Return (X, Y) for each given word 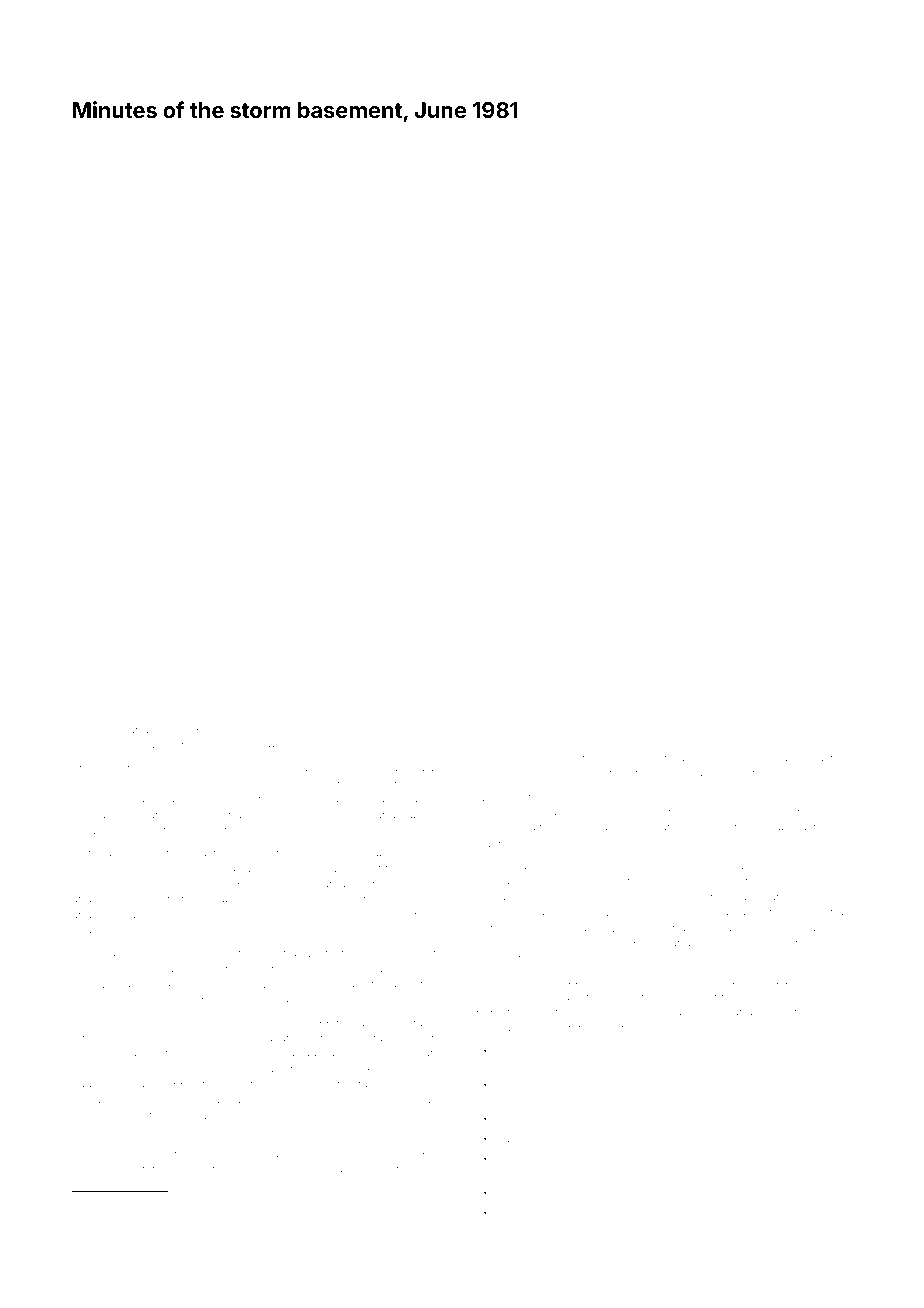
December (757, 1212)
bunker (162, 1227)
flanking (236, 1228)
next (733, 758)
